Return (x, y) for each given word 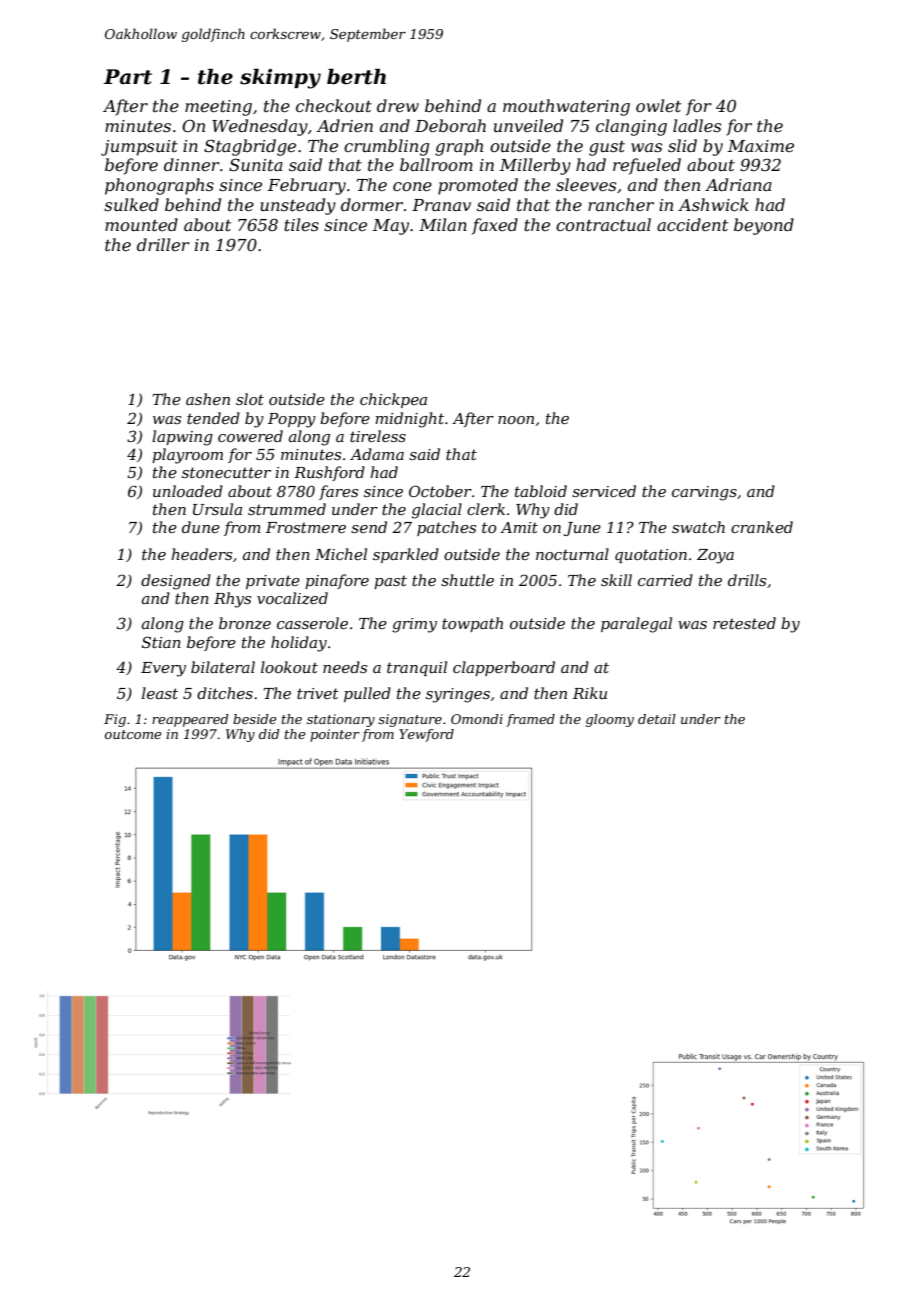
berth (356, 77)
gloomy (610, 720)
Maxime (761, 146)
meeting (218, 108)
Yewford (426, 735)
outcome (133, 734)
